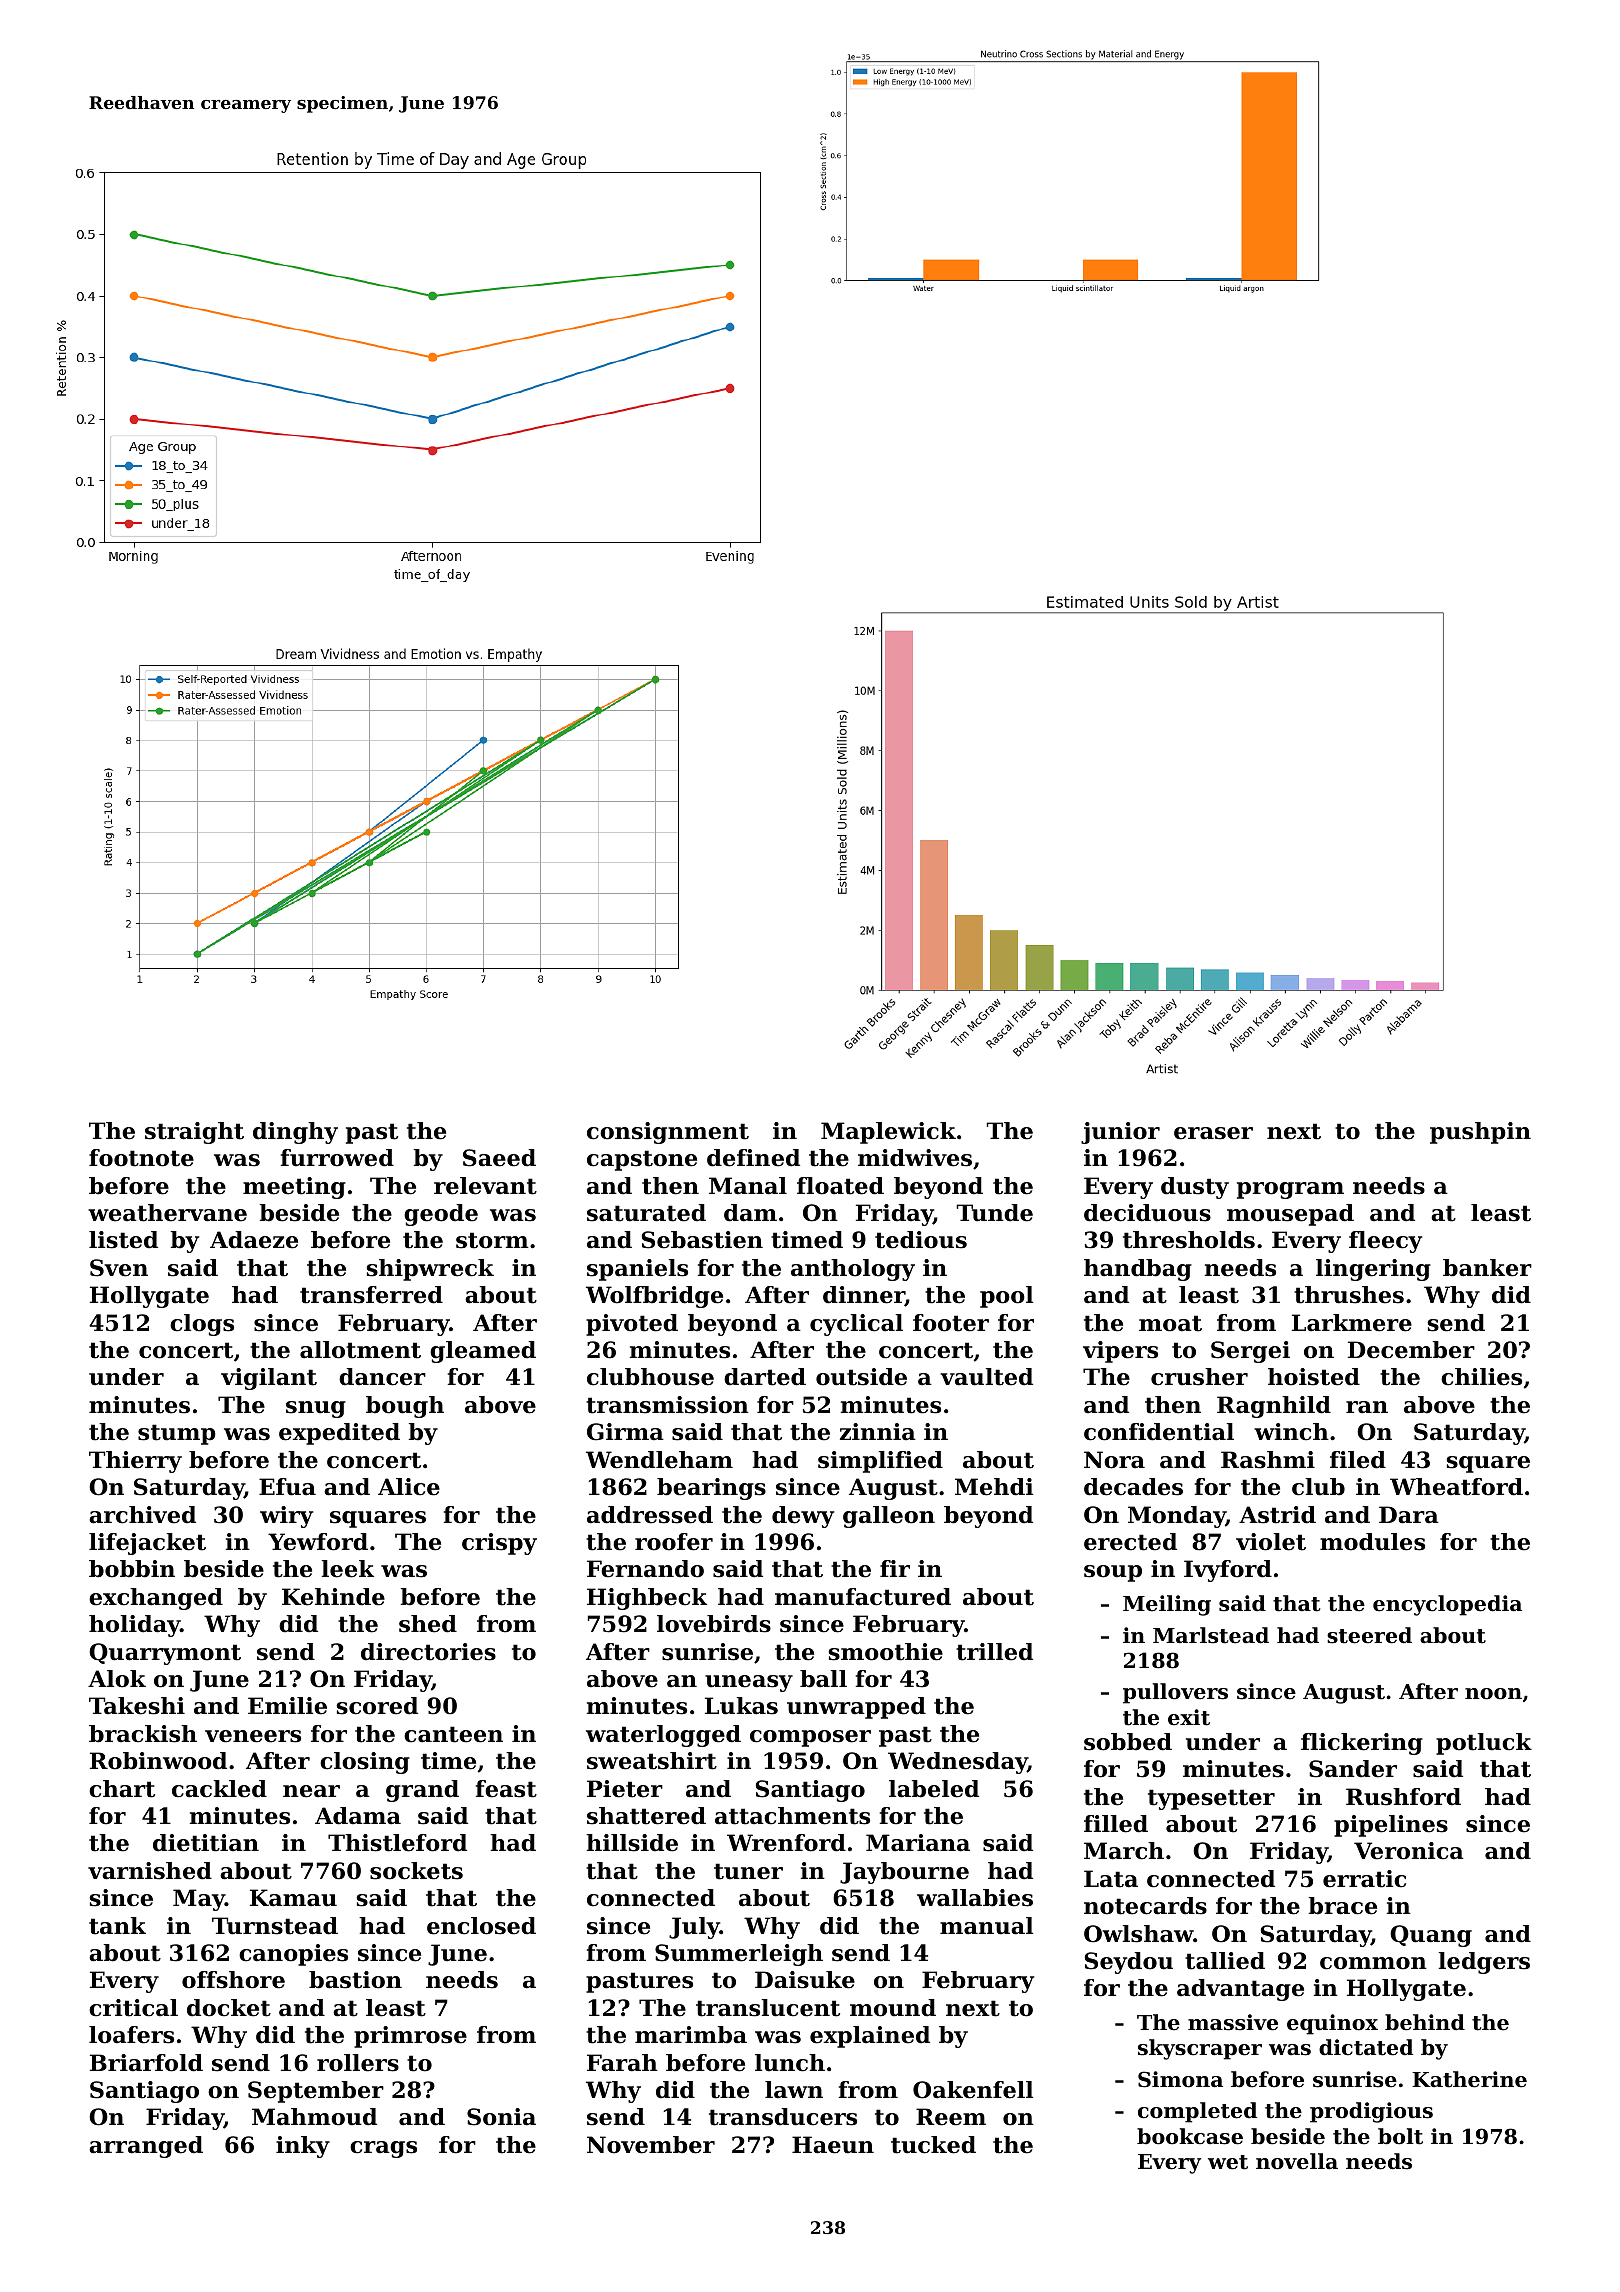 The width and height of the screenshot is (1620, 2292). I want to click on dinghy, so click(295, 1133).
